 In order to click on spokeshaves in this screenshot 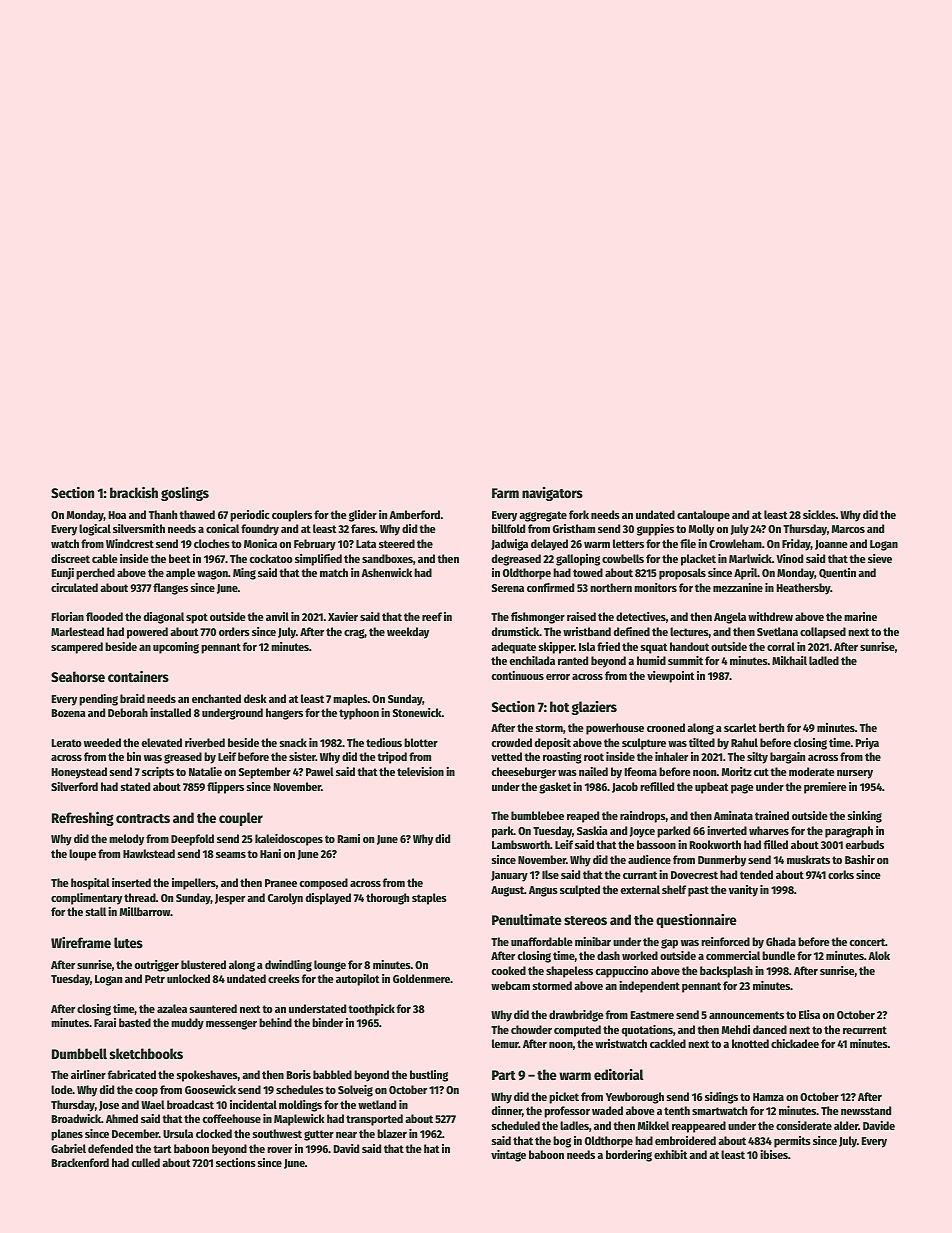, I will do `click(207, 1076)`.
